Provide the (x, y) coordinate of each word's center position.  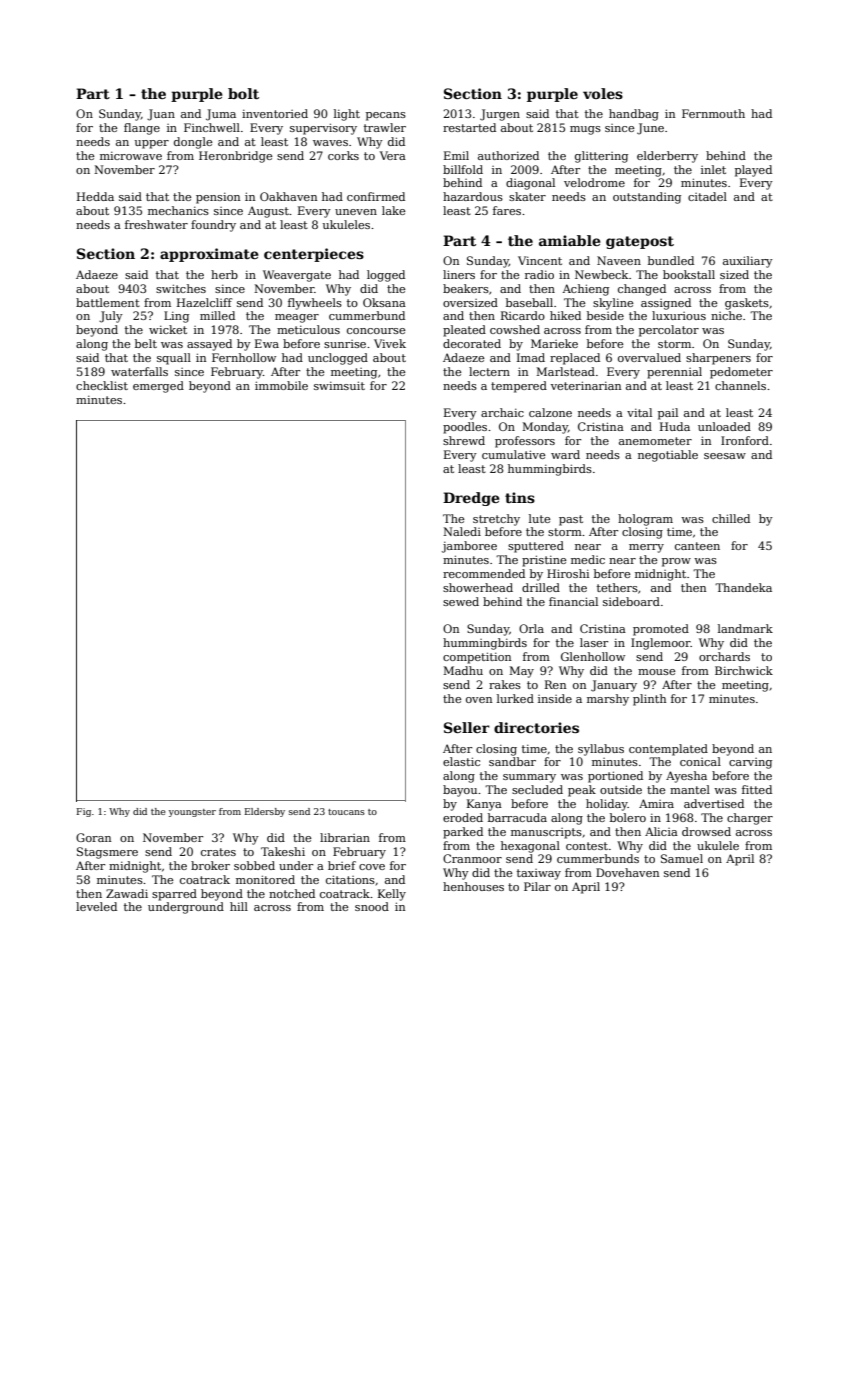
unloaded (724, 426)
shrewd (464, 440)
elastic (461, 761)
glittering (601, 157)
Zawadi (127, 893)
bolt (243, 93)
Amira (656, 803)
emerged (158, 387)
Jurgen (500, 115)
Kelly (392, 895)
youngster (192, 813)
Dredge (471, 499)
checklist (102, 385)
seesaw (725, 456)
